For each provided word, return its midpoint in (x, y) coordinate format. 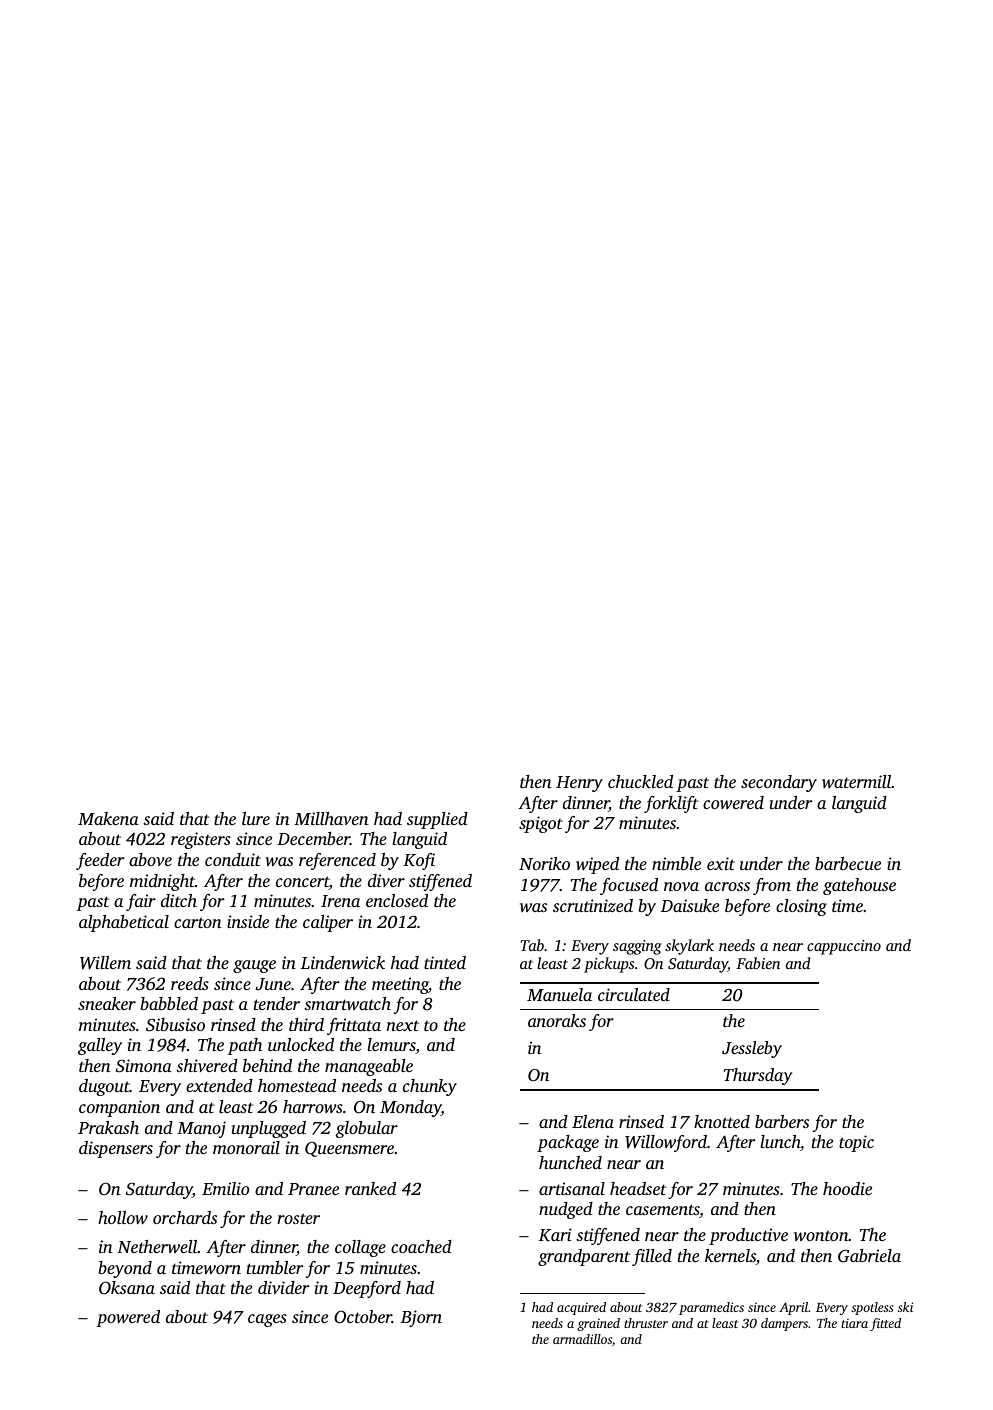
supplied (437, 820)
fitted (885, 1324)
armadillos (582, 1339)
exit (721, 863)
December (313, 838)
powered (128, 1318)
